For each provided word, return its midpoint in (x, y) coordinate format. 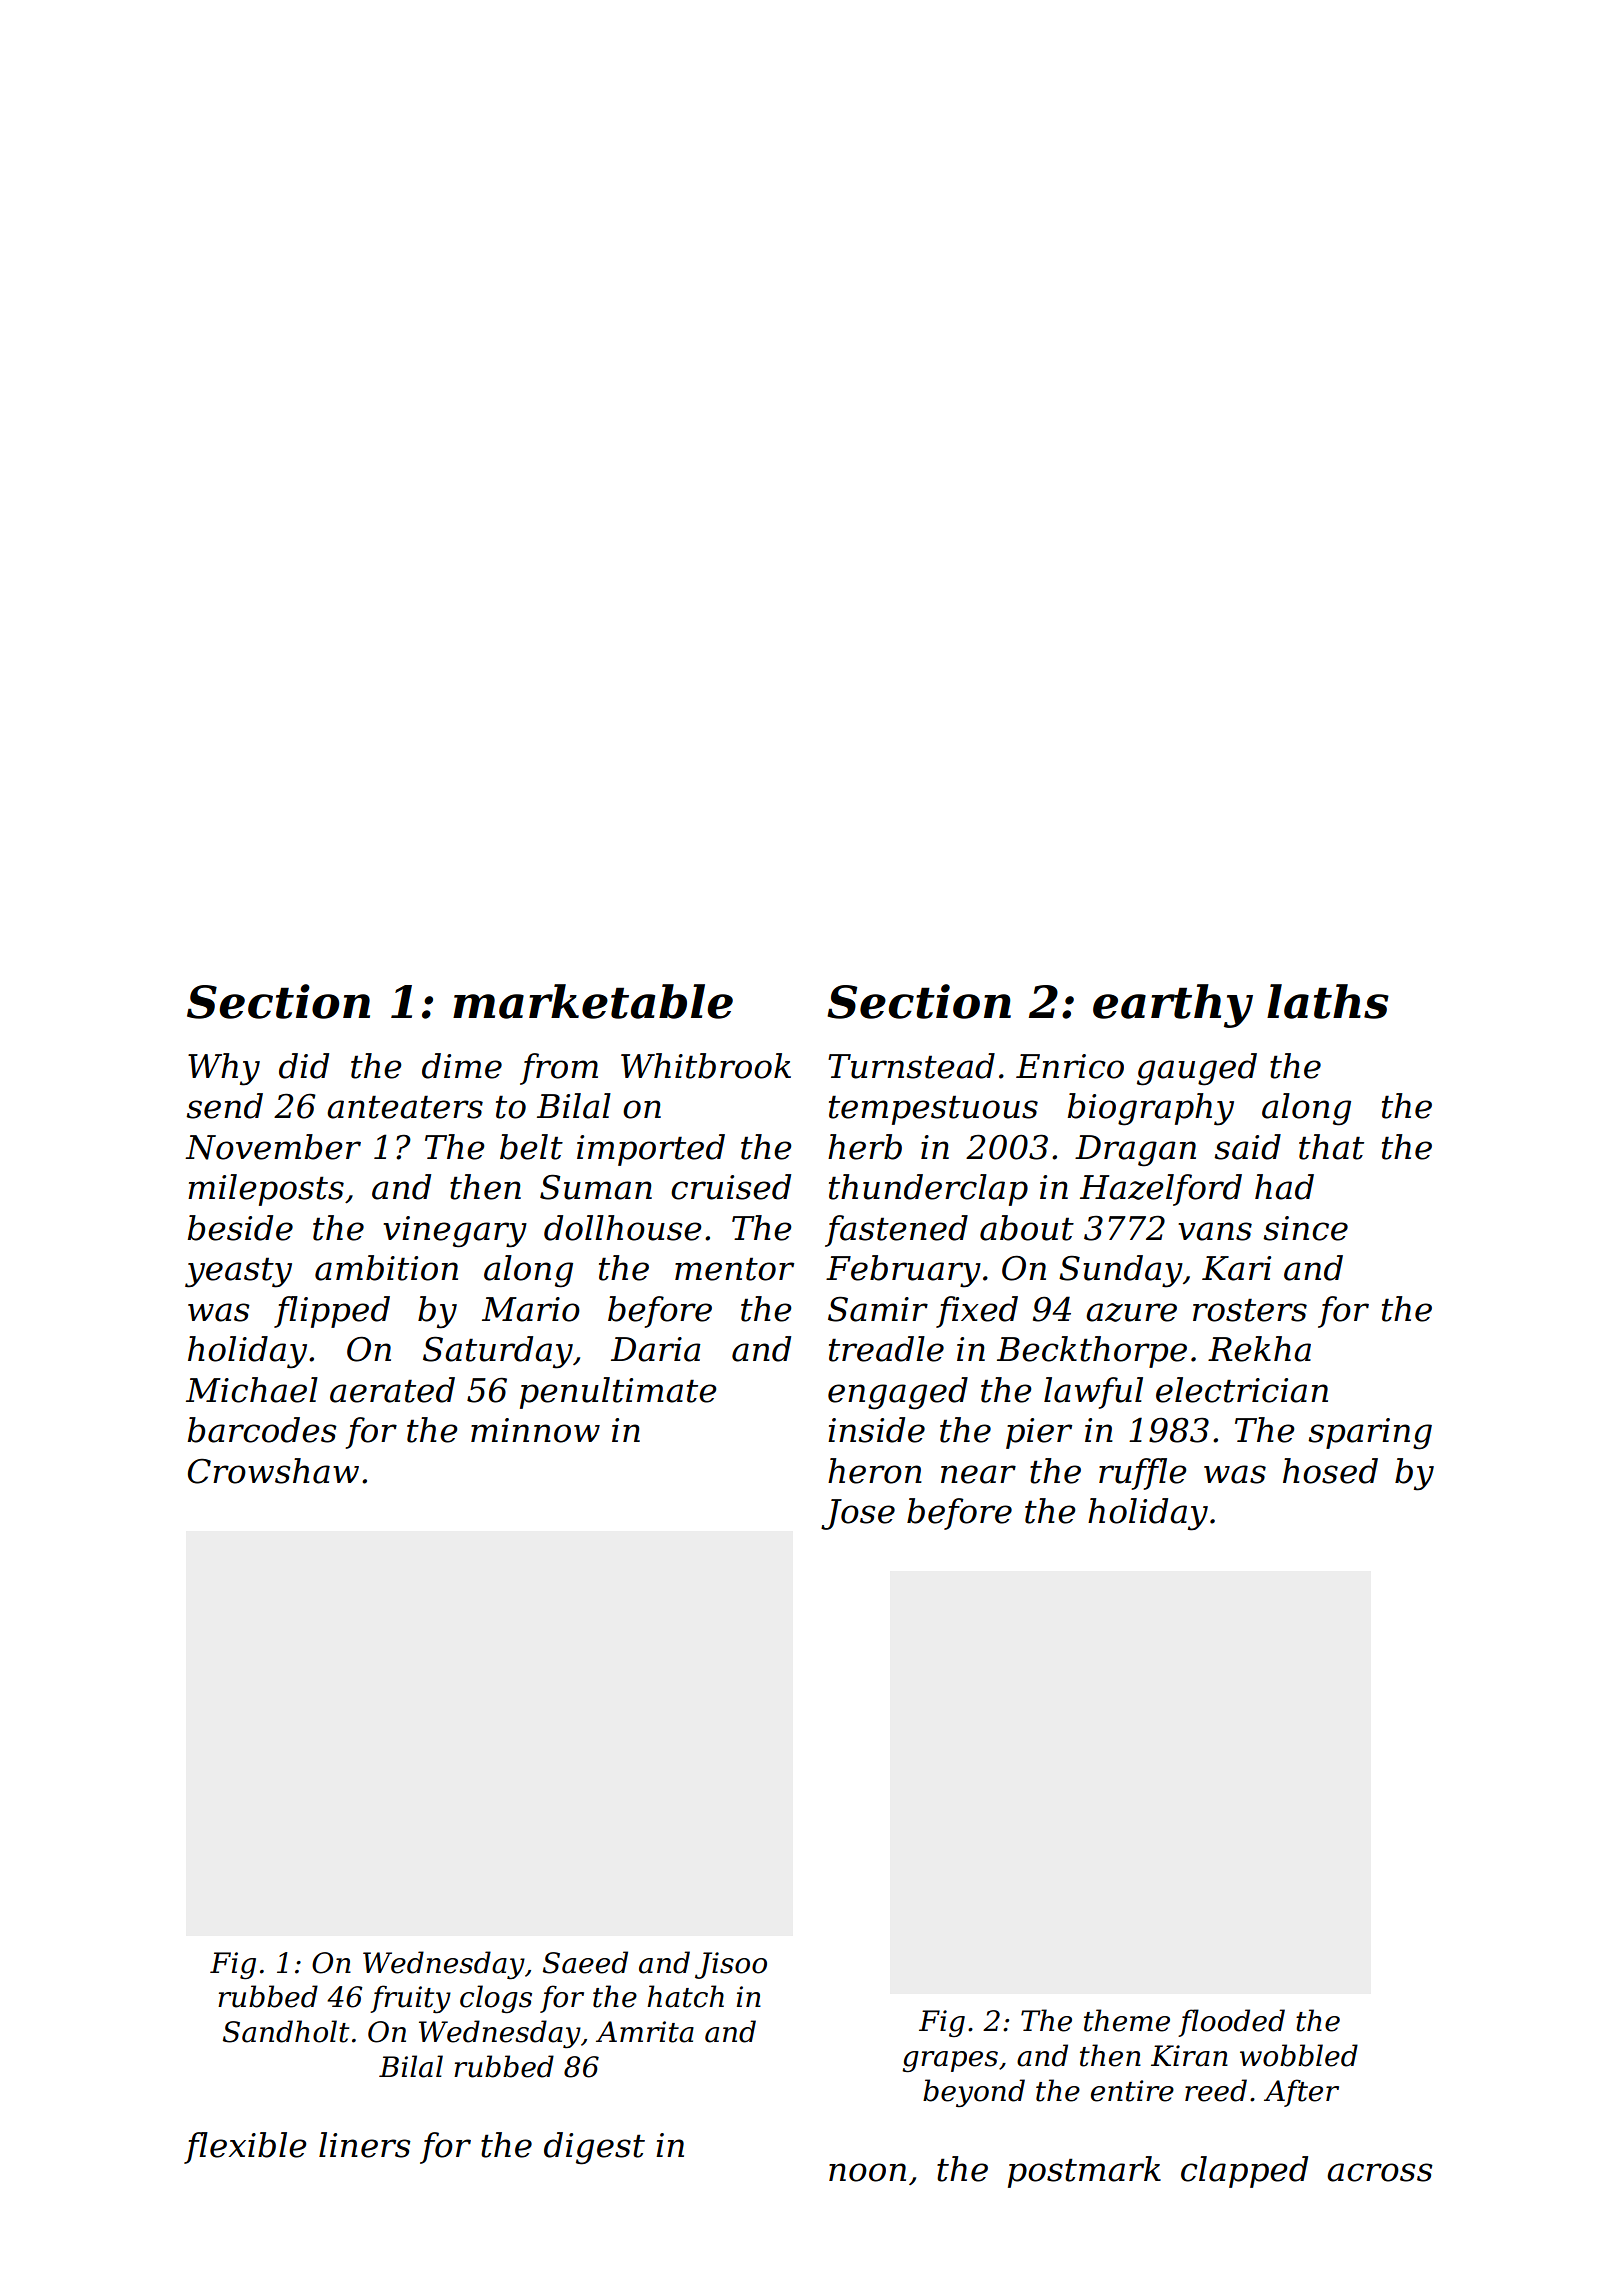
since (1305, 1228)
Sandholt (286, 2031)
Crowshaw (273, 1471)
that (1331, 1147)
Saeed (585, 1962)
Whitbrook (706, 1066)
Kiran (1189, 2056)
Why (224, 1069)
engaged (898, 1393)
